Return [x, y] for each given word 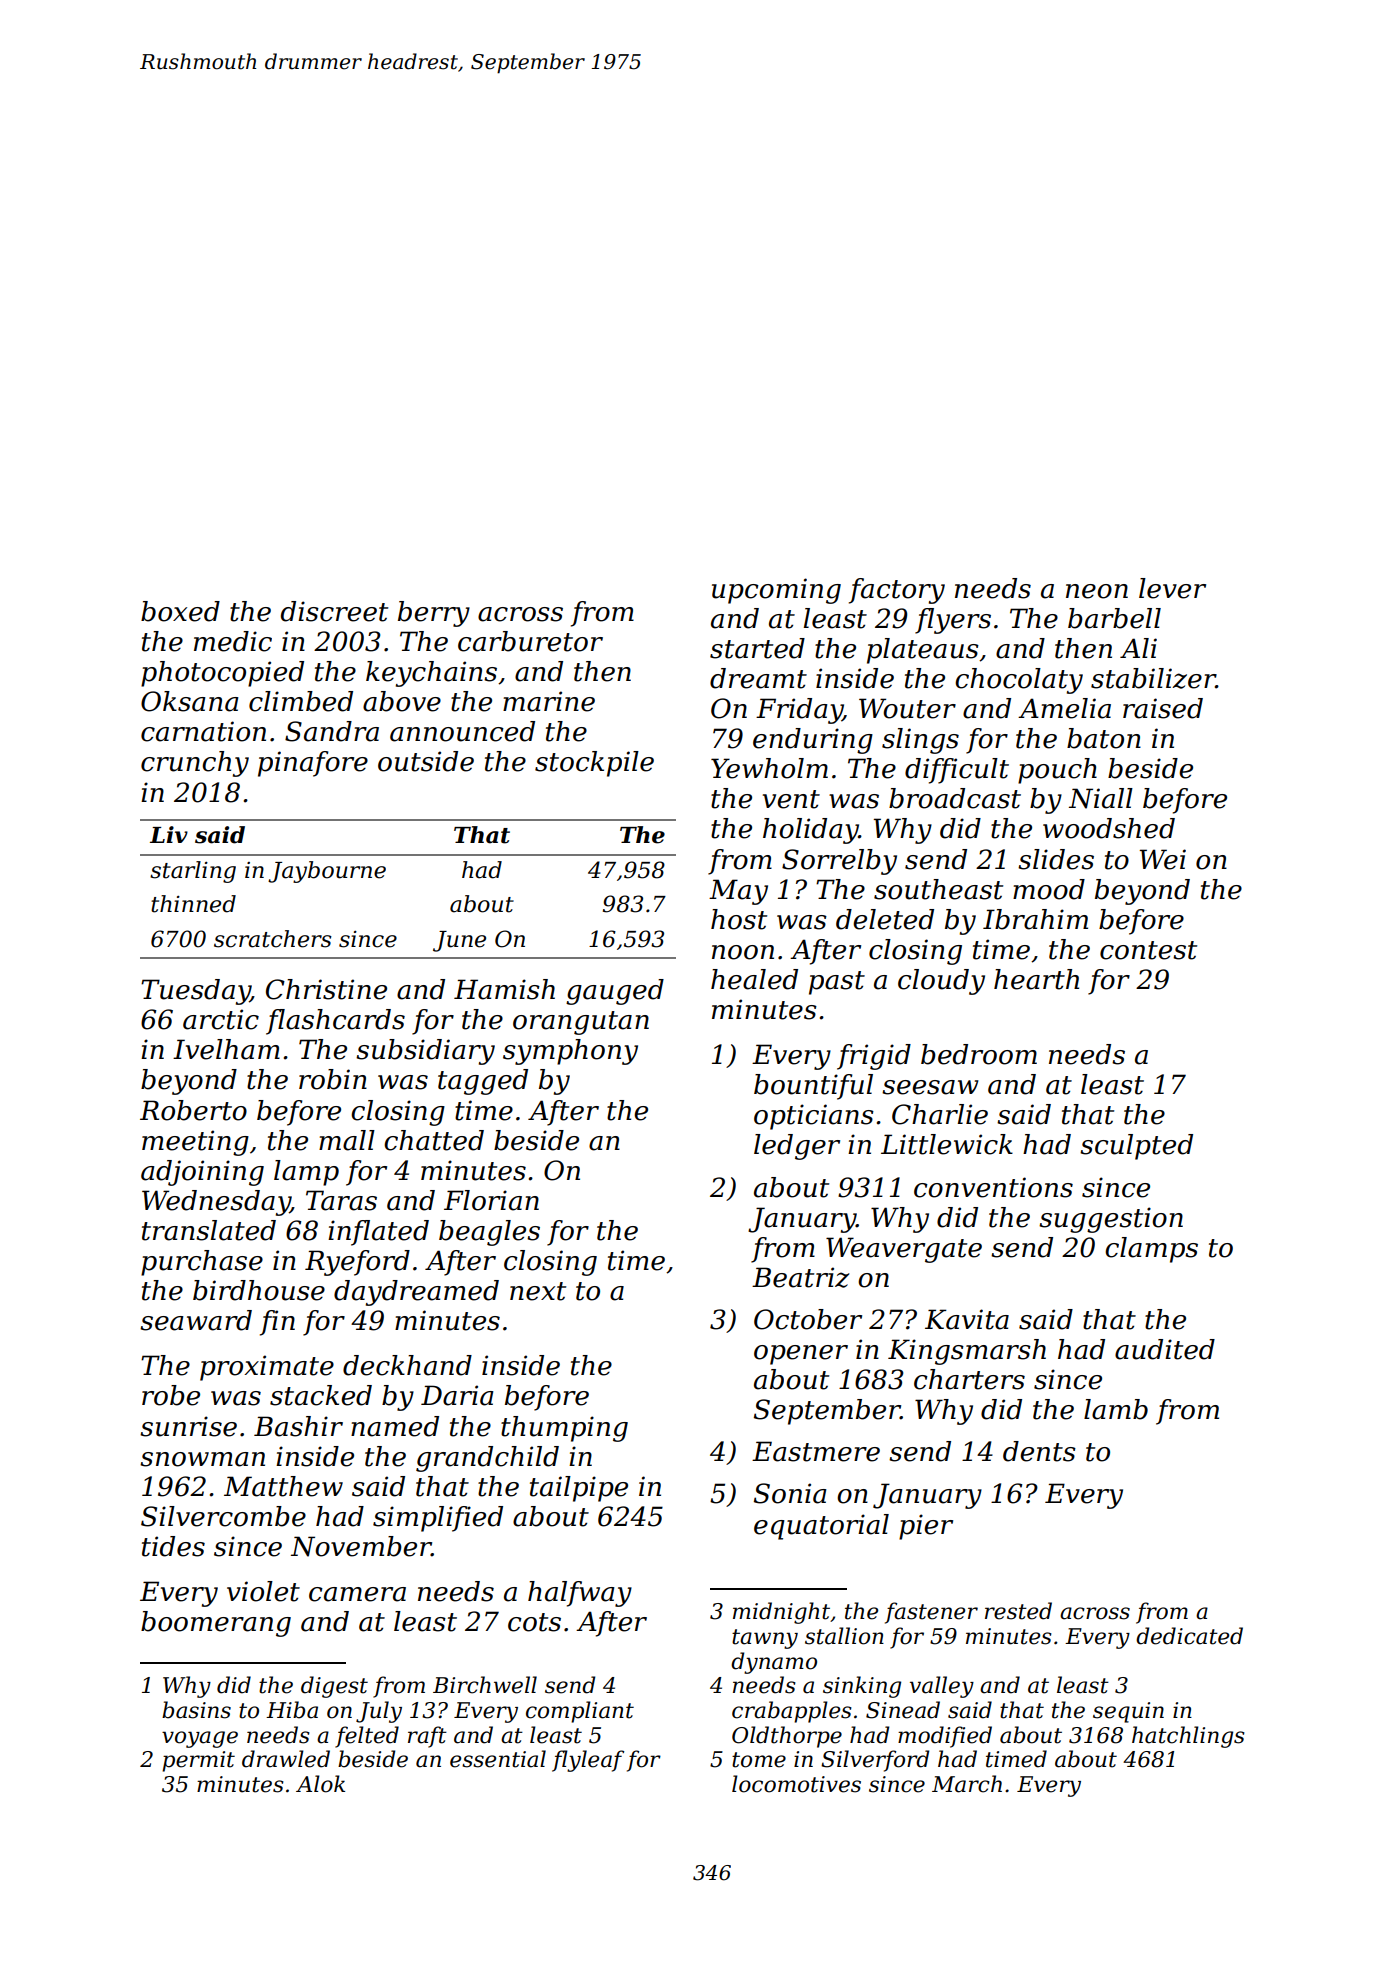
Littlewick [947, 1144]
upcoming [776, 591]
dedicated [1189, 1636]
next [538, 1291]
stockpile [594, 764]
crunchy [195, 764]
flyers [953, 621]
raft [427, 1737]
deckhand [407, 1365]
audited [1165, 1349]
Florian [491, 1200]
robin [333, 1079]
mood [1049, 889]
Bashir [298, 1426]
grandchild [487, 1459]
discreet [334, 611]
